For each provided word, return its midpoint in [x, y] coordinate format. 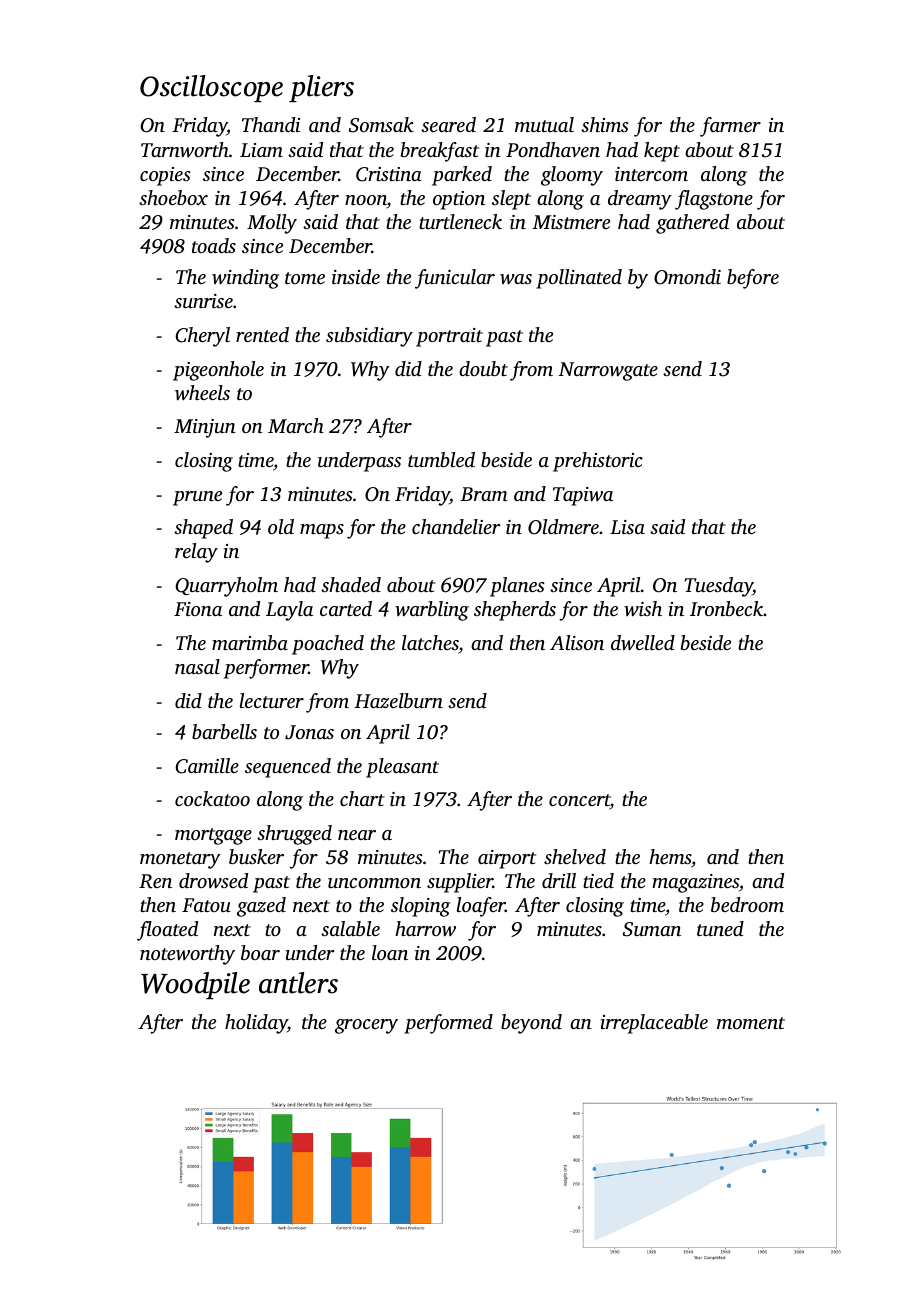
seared [448, 124]
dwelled [643, 642]
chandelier [456, 526]
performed [448, 1024]
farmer [730, 127]
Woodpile [195, 985]
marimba [250, 642]
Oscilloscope [211, 88]
